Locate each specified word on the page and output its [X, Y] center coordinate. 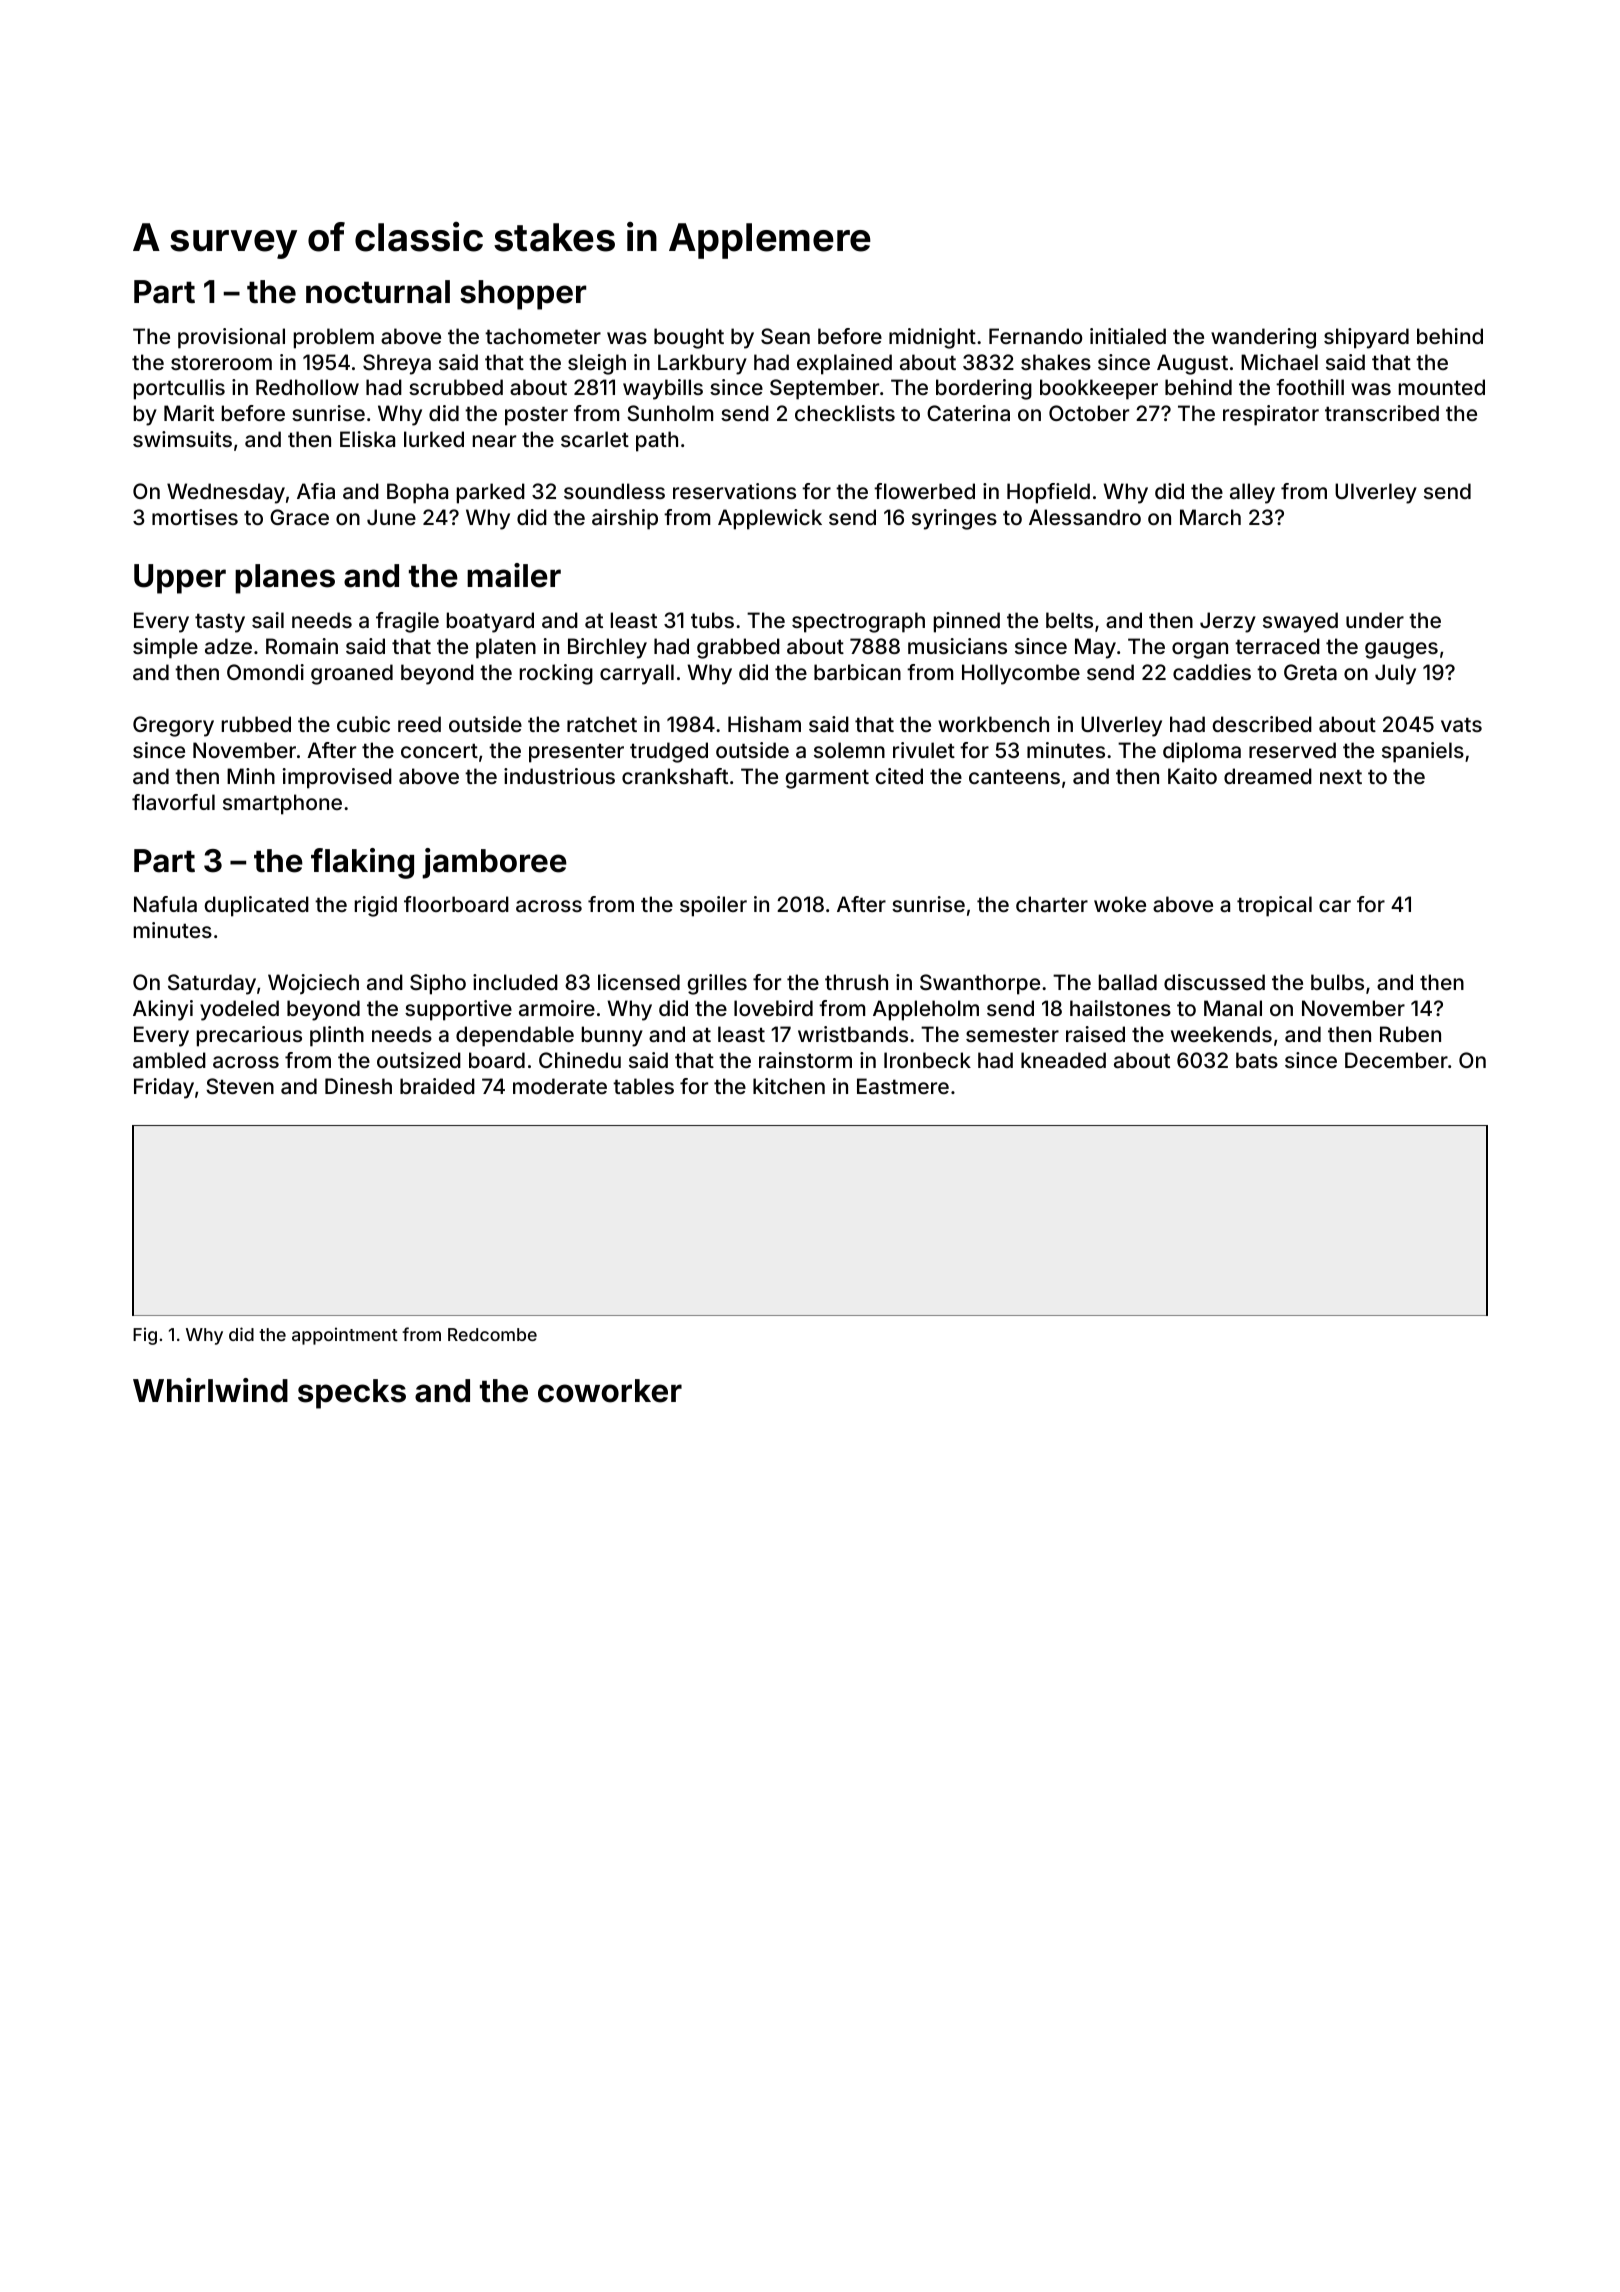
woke [1120, 904]
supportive [458, 1010]
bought [689, 338]
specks [352, 1394]
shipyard [1366, 338]
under [1375, 620]
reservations [734, 491]
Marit [189, 413]
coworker [610, 1391]
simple [165, 648]
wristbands [853, 1034]
